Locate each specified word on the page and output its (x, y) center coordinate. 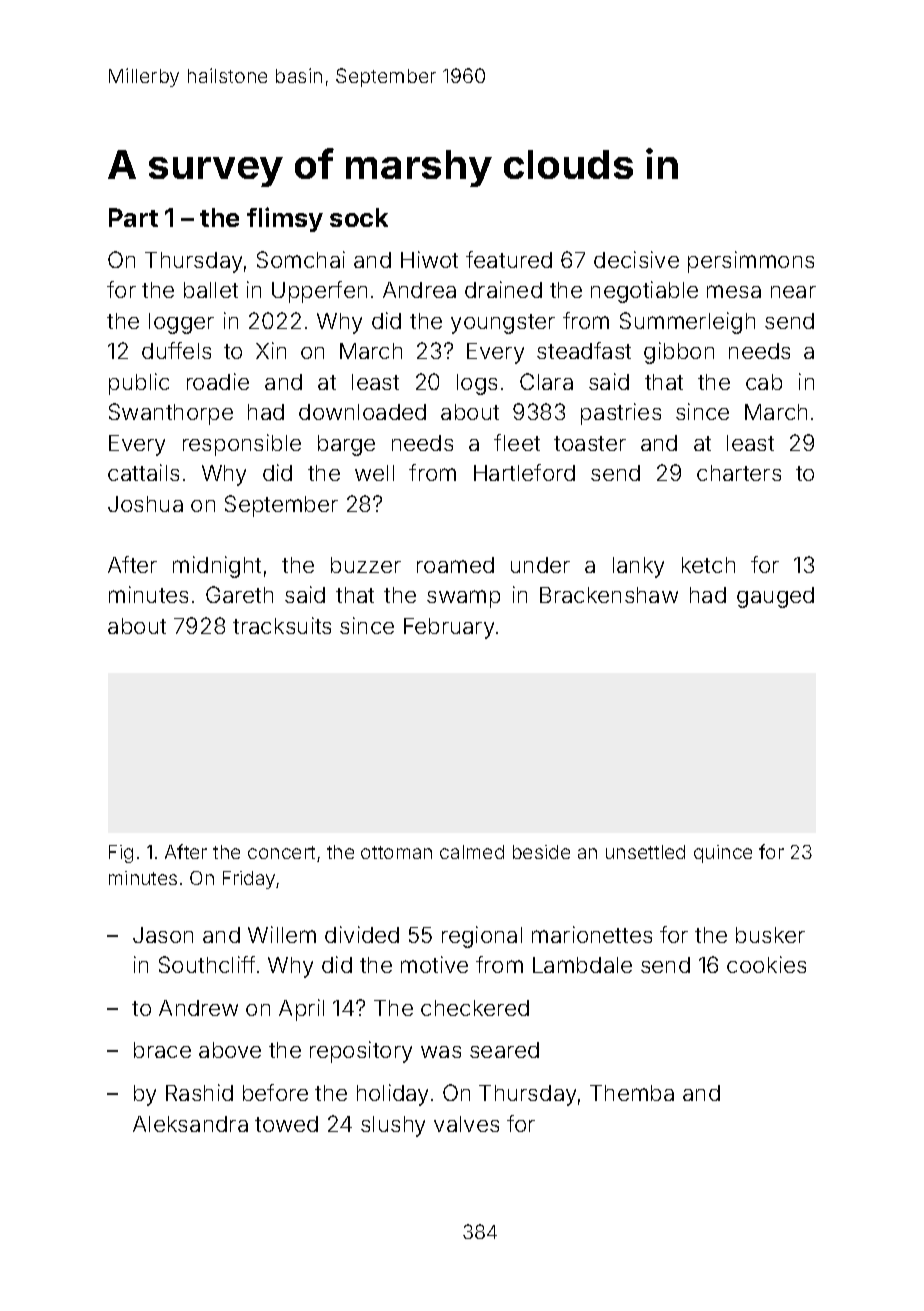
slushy (393, 1126)
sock (359, 217)
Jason (163, 935)
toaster (590, 443)
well (374, 473)
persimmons (751, 262)
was (441, 1052)
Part (133, 217)
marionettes (592, 934)
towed (286, 1124)
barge (346, 445)
